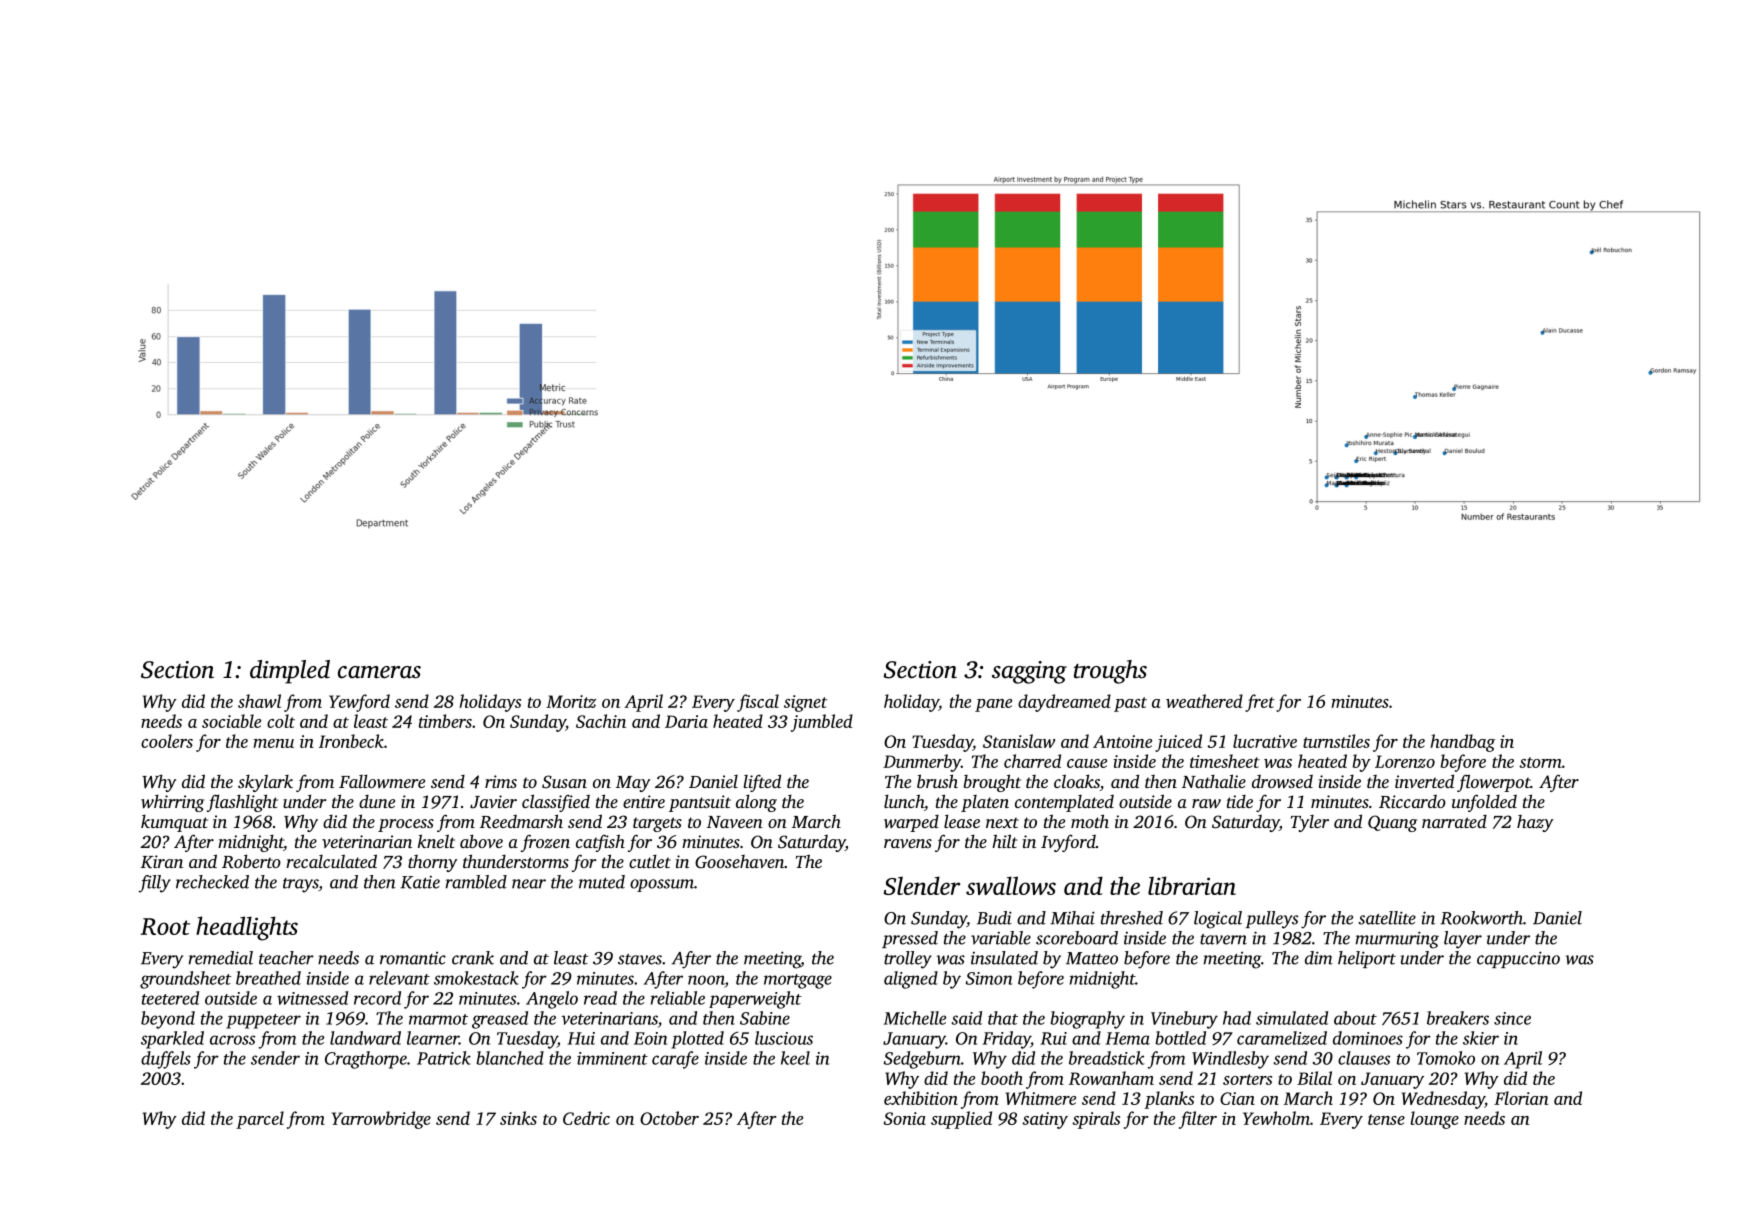  I want to click on sagging, so click(1029, 672).
